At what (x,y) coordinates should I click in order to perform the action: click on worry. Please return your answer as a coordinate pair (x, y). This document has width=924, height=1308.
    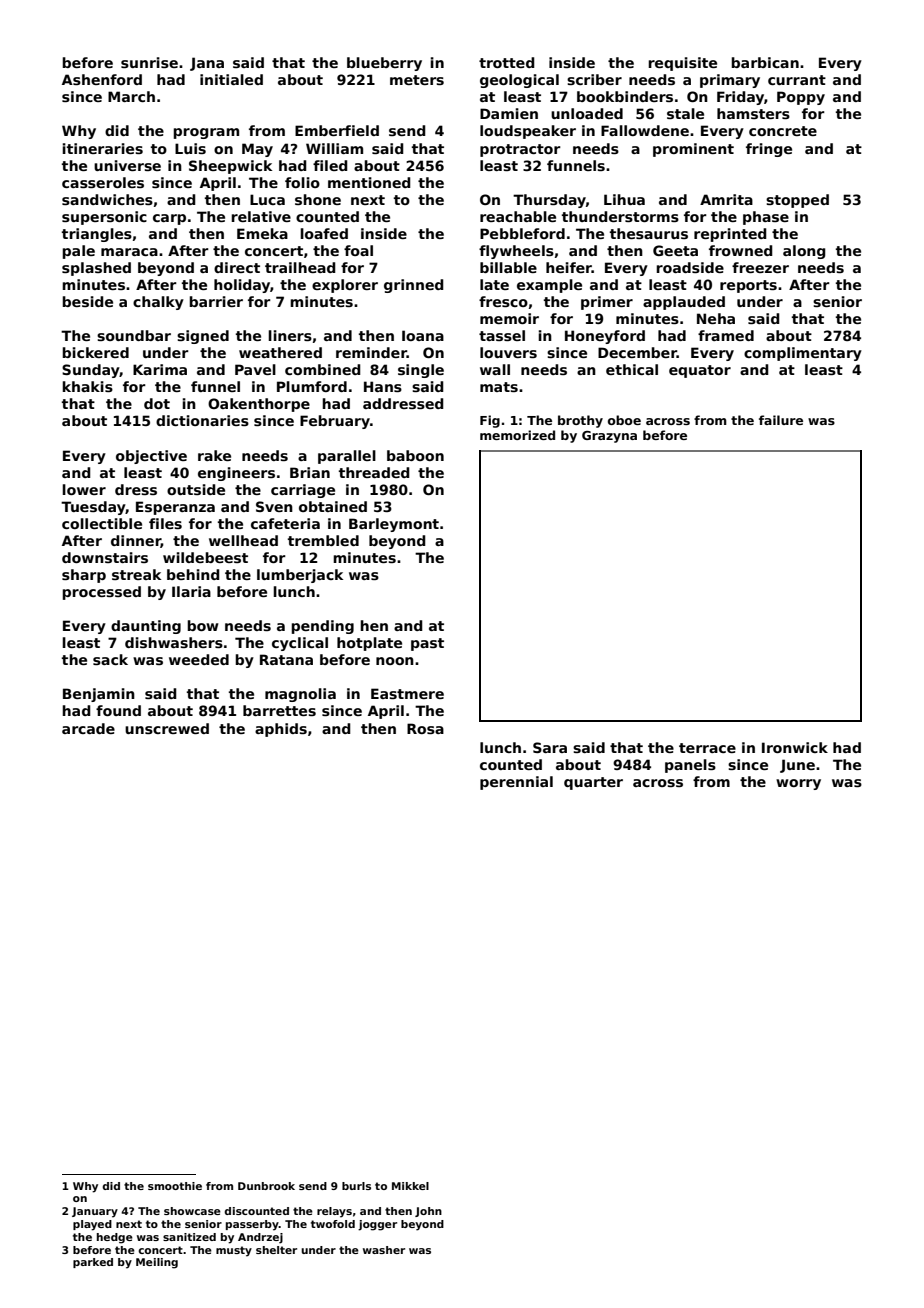
    Looking at the image, I should click on (798, 784).
